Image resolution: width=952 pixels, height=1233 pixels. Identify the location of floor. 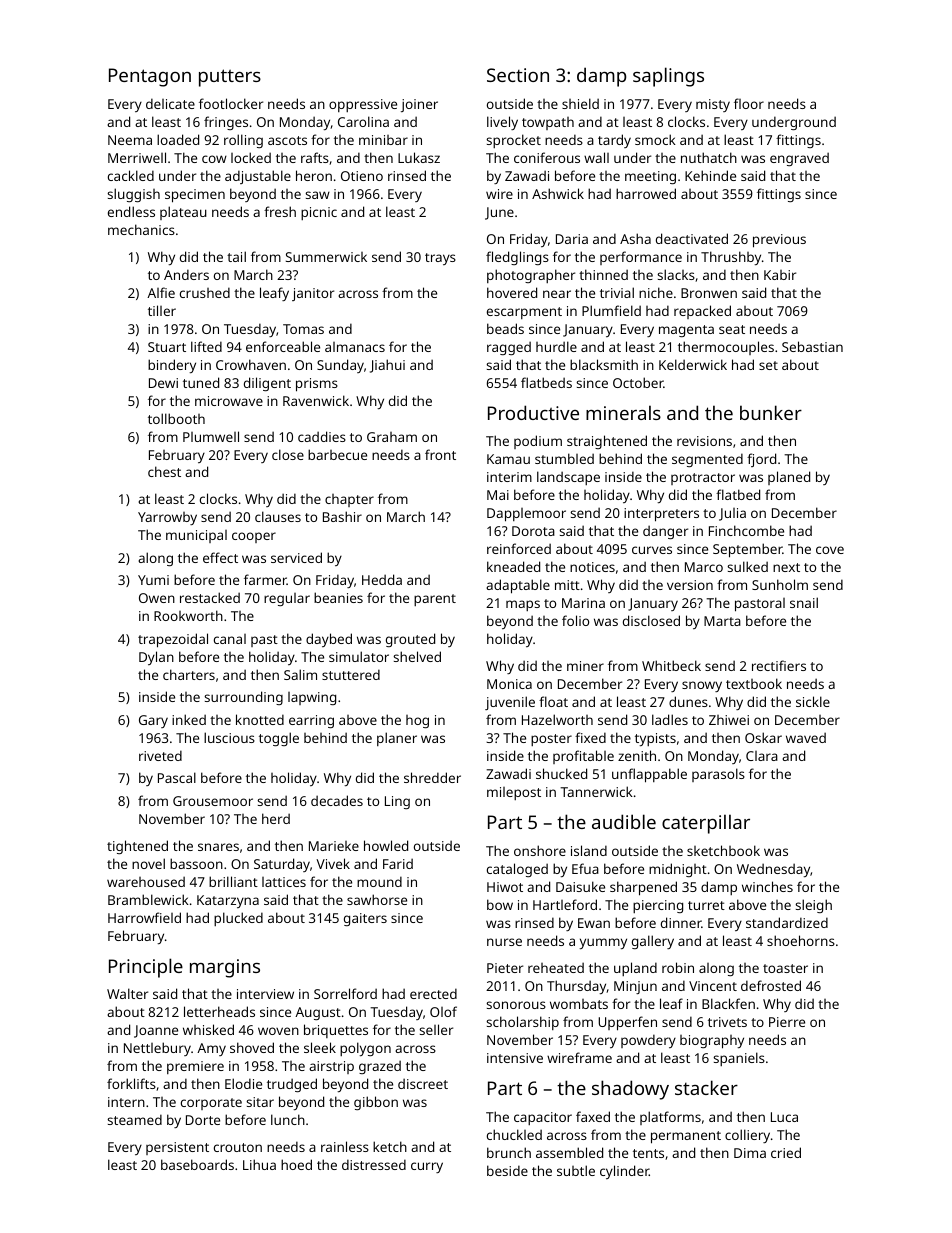
(749, 103).
